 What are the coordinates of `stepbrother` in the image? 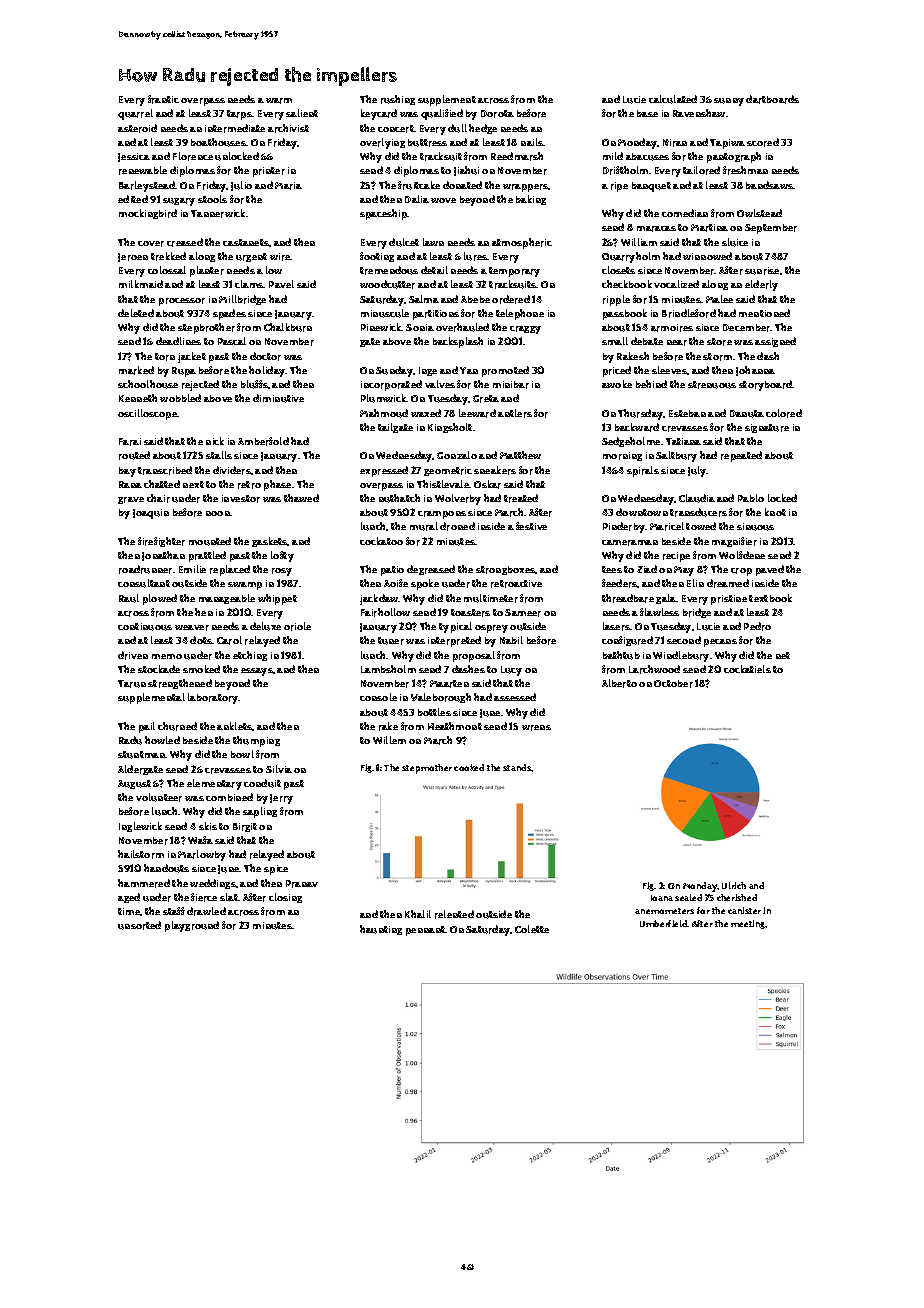 It's located at (206, 328).
